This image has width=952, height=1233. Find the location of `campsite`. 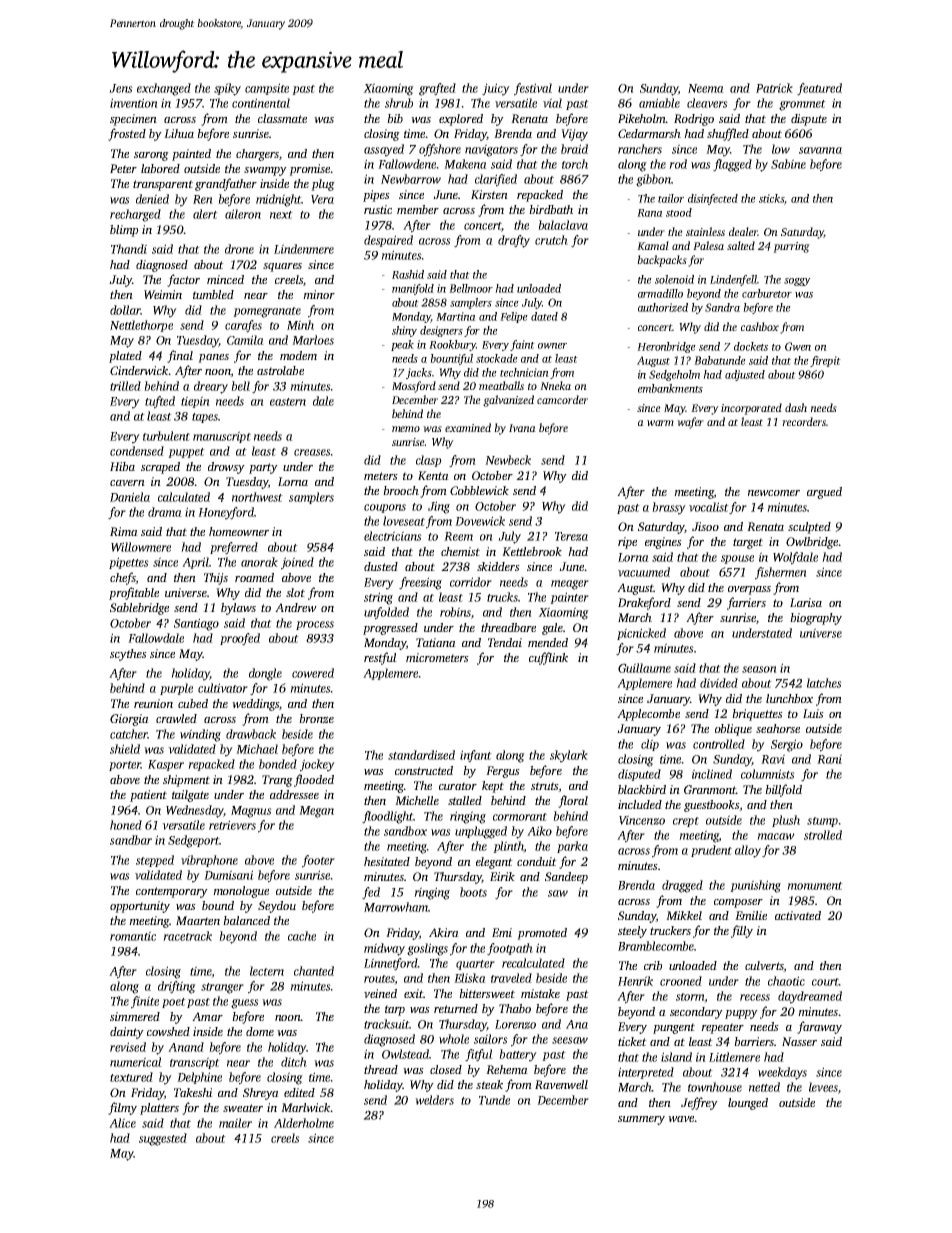

campsite is located at coordinates (267, 89).
